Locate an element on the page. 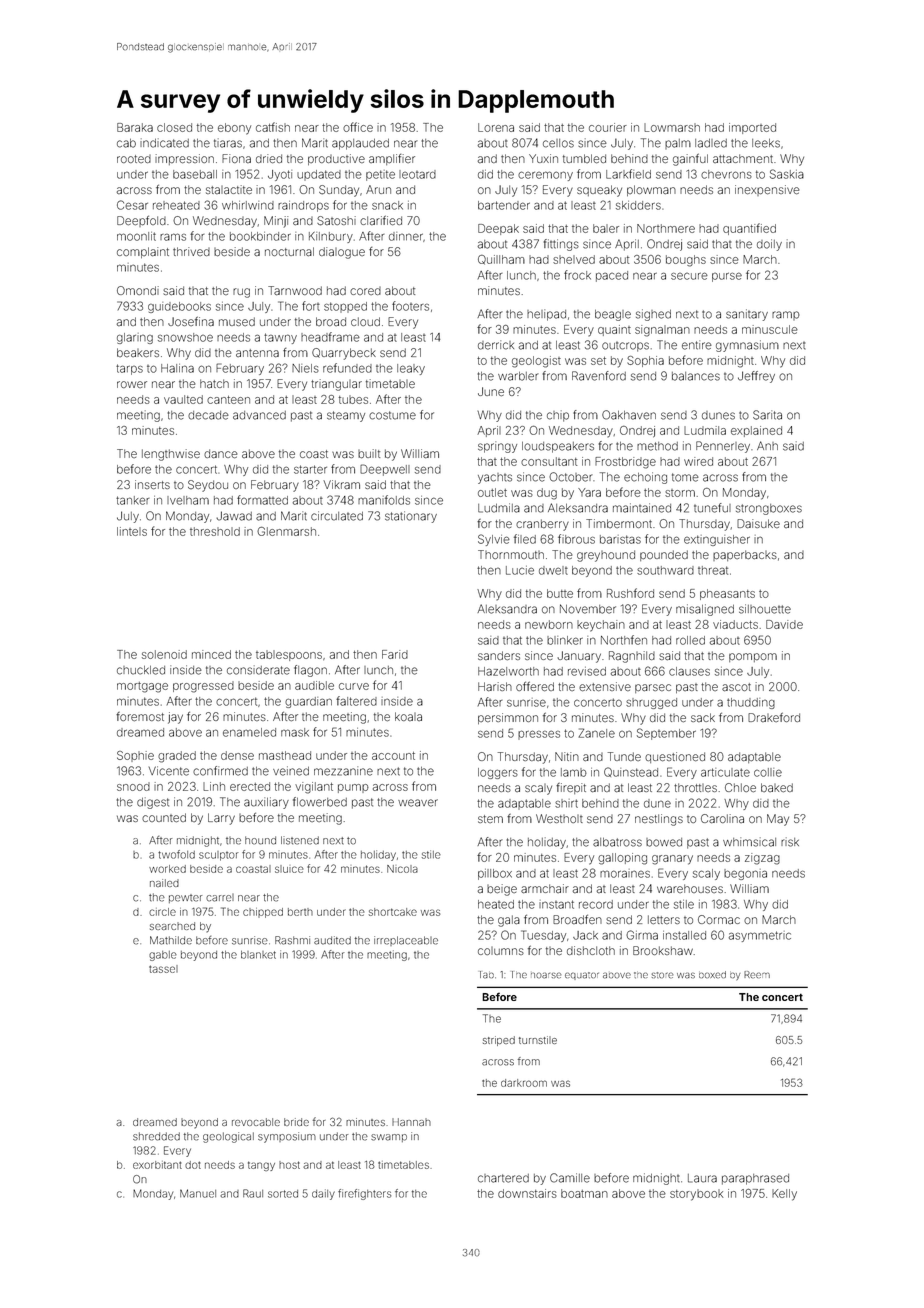 The height and width of the page is (1308, 924). dinner is located at coordinates (406, 236).
